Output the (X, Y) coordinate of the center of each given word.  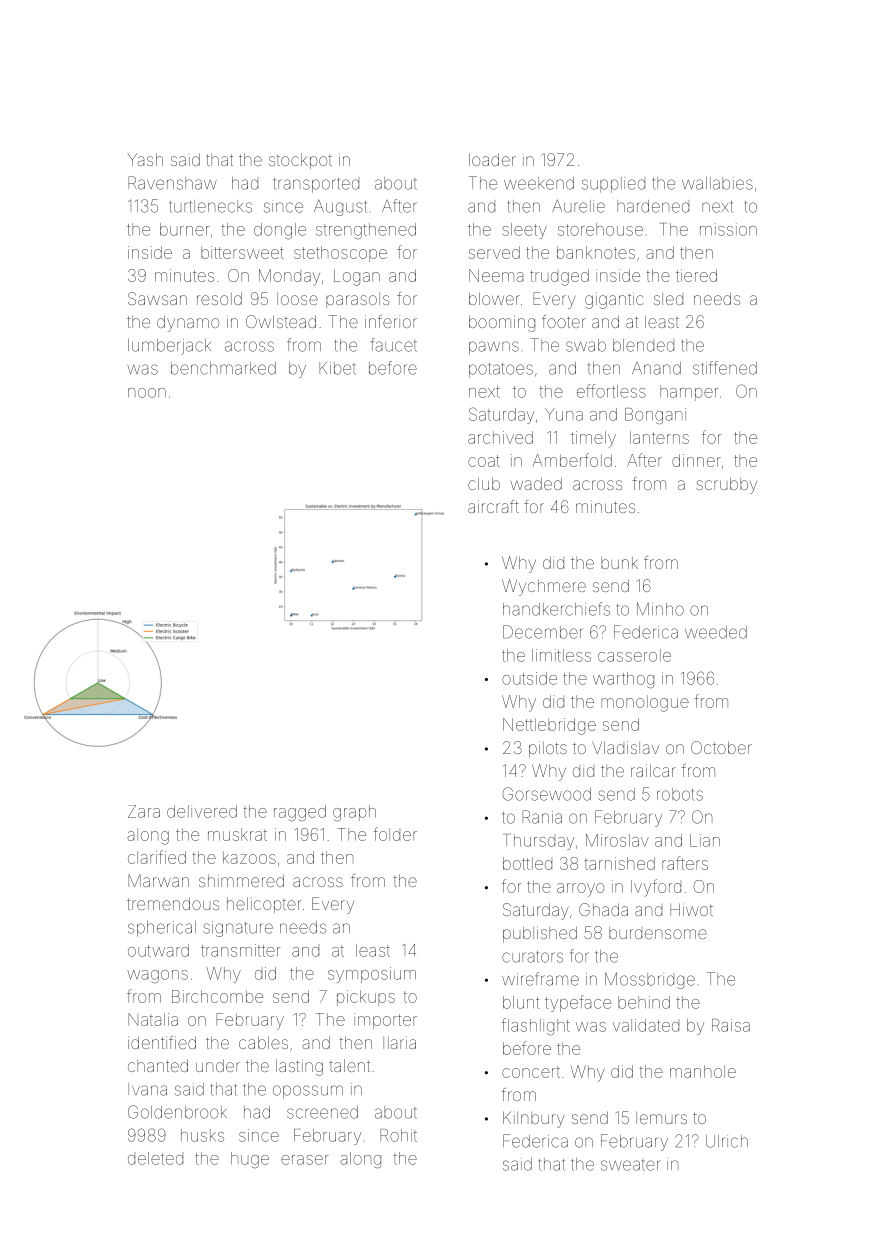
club (484, 483)
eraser (305, 1160)
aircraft (493, 506)
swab (586, 345)
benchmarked (223, 368)
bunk (619, 563)
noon (147, 393)
